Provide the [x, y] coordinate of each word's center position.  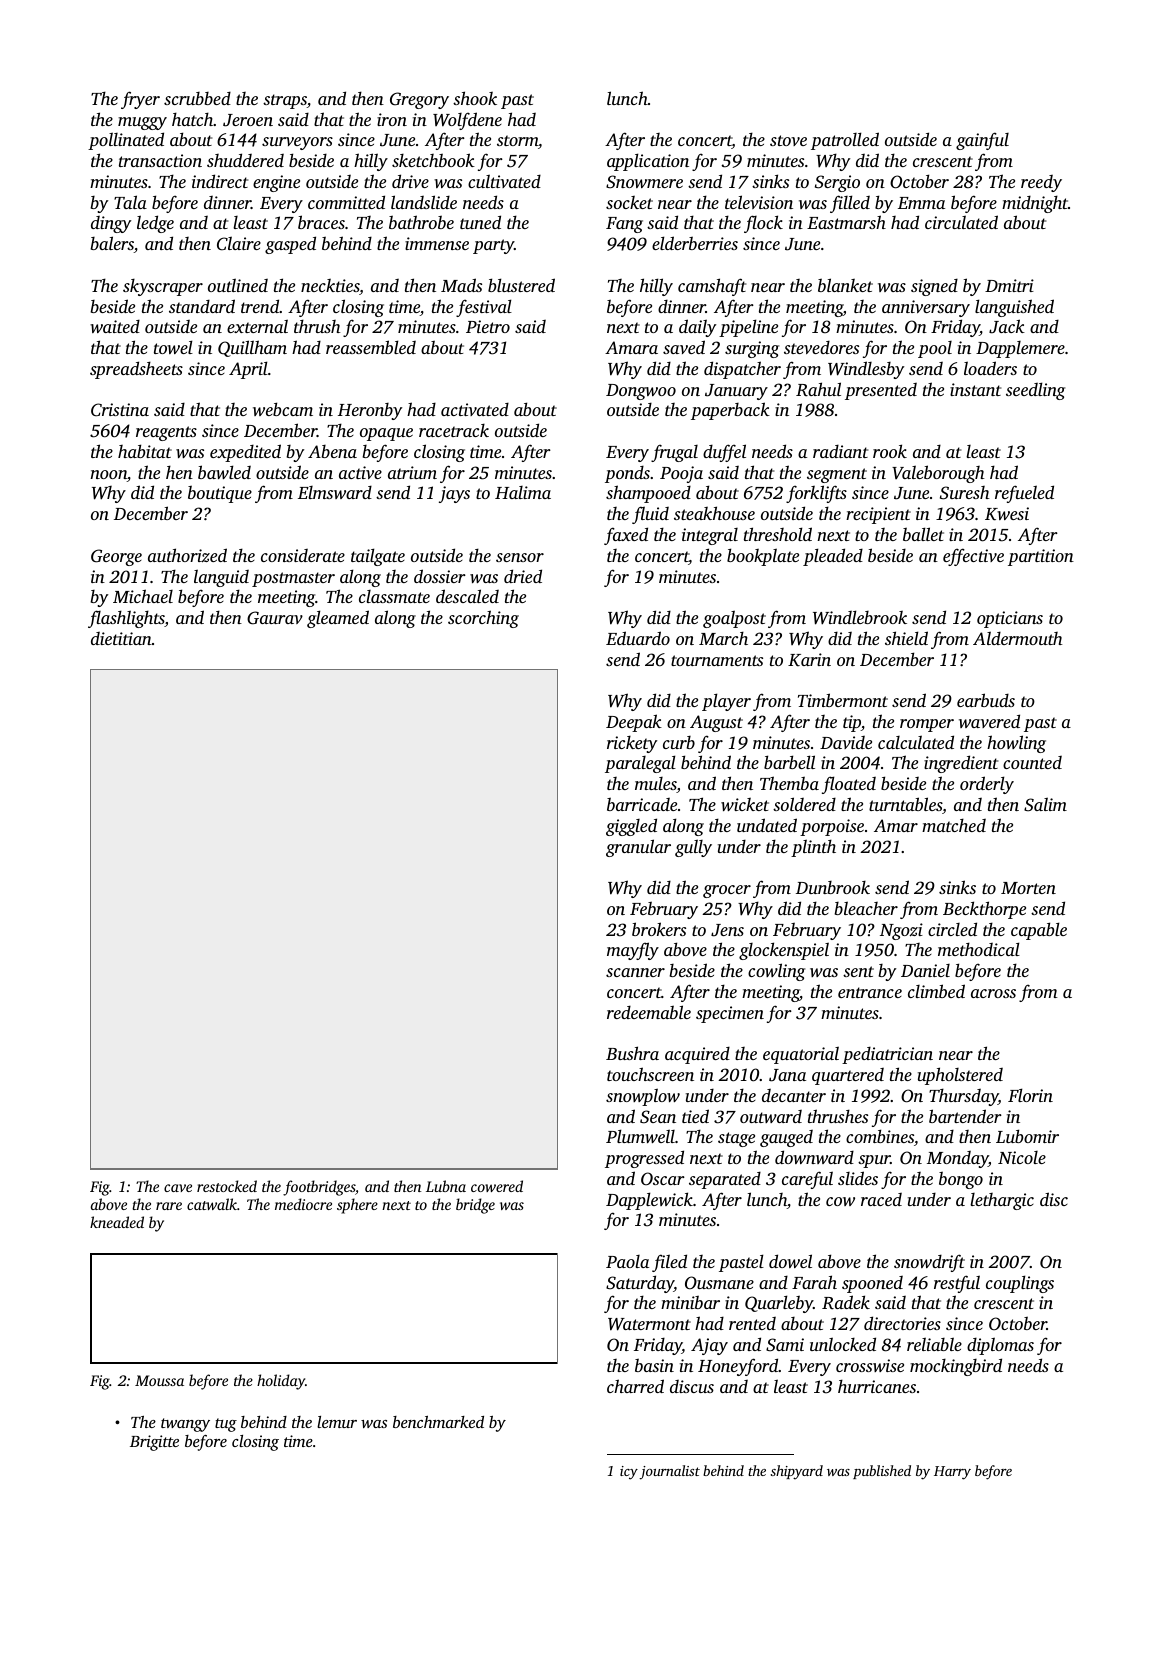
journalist [669, 1472]
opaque [386, 434]
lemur [337, 1422]
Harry [952, 1473]
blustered [521, 285]
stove [788, 140]
